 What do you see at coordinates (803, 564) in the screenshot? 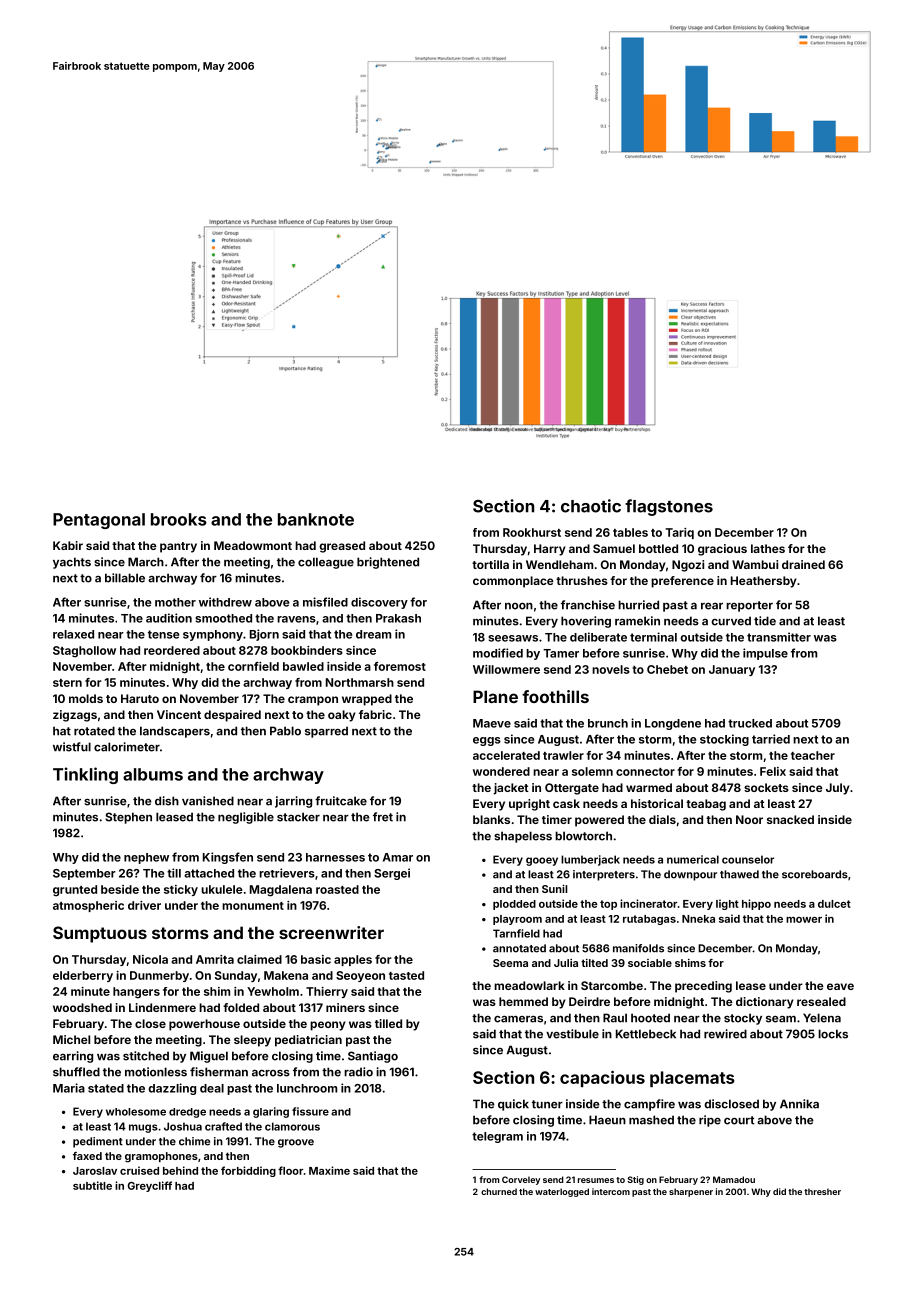
I see `drained` at bounding box center [803, 564].
